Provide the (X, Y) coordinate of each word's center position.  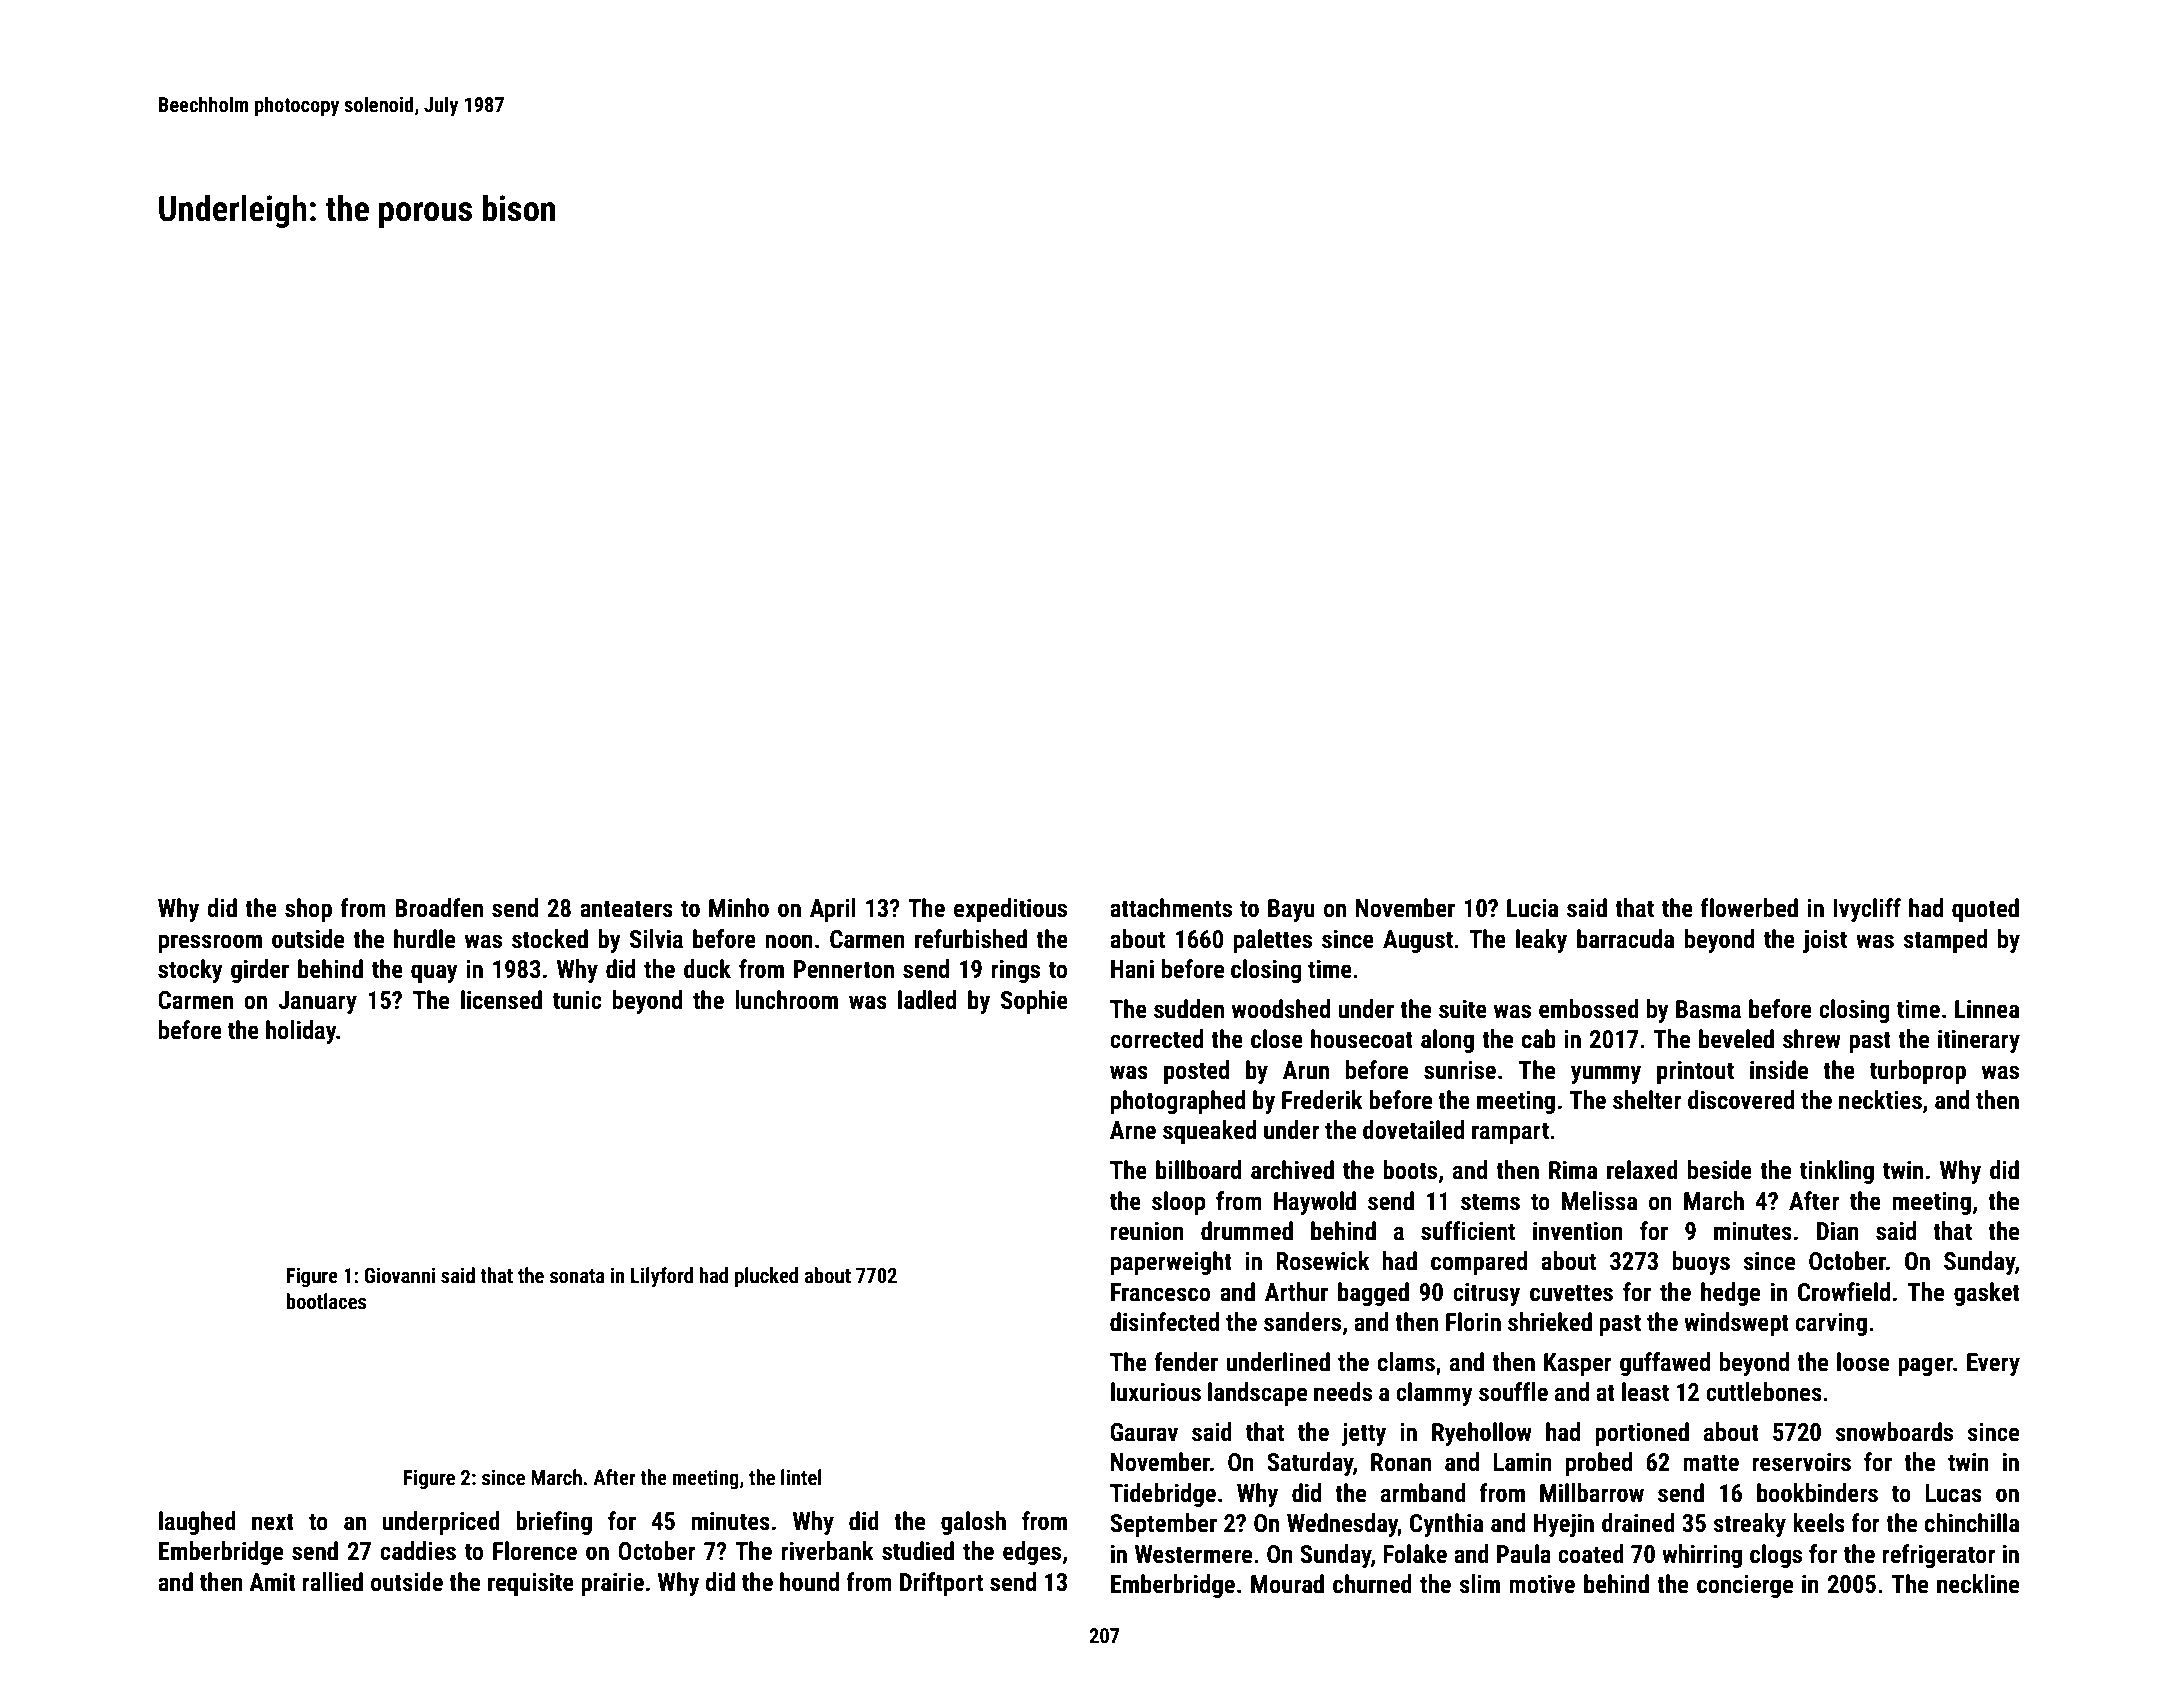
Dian (1838, 1231)
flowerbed (1749, 908)
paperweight (1171, 1263)
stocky (190, 971)
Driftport (941, 1584)
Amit (272, 1582)
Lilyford (662, 1277)
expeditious (1010, 910)
